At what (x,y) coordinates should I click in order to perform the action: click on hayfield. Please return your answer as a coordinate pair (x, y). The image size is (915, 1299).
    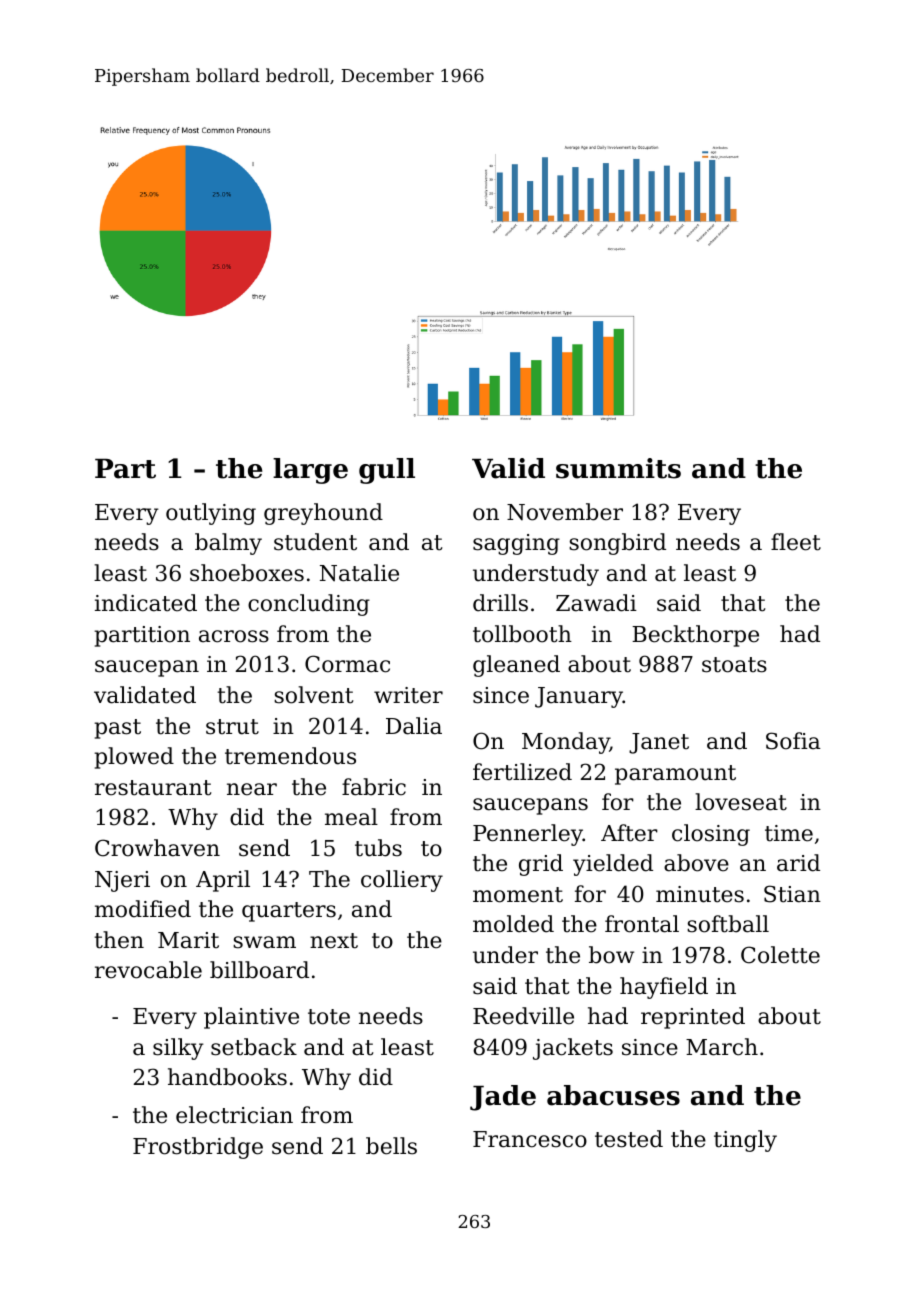
    Looking at the image, I should click on (664, 988).
